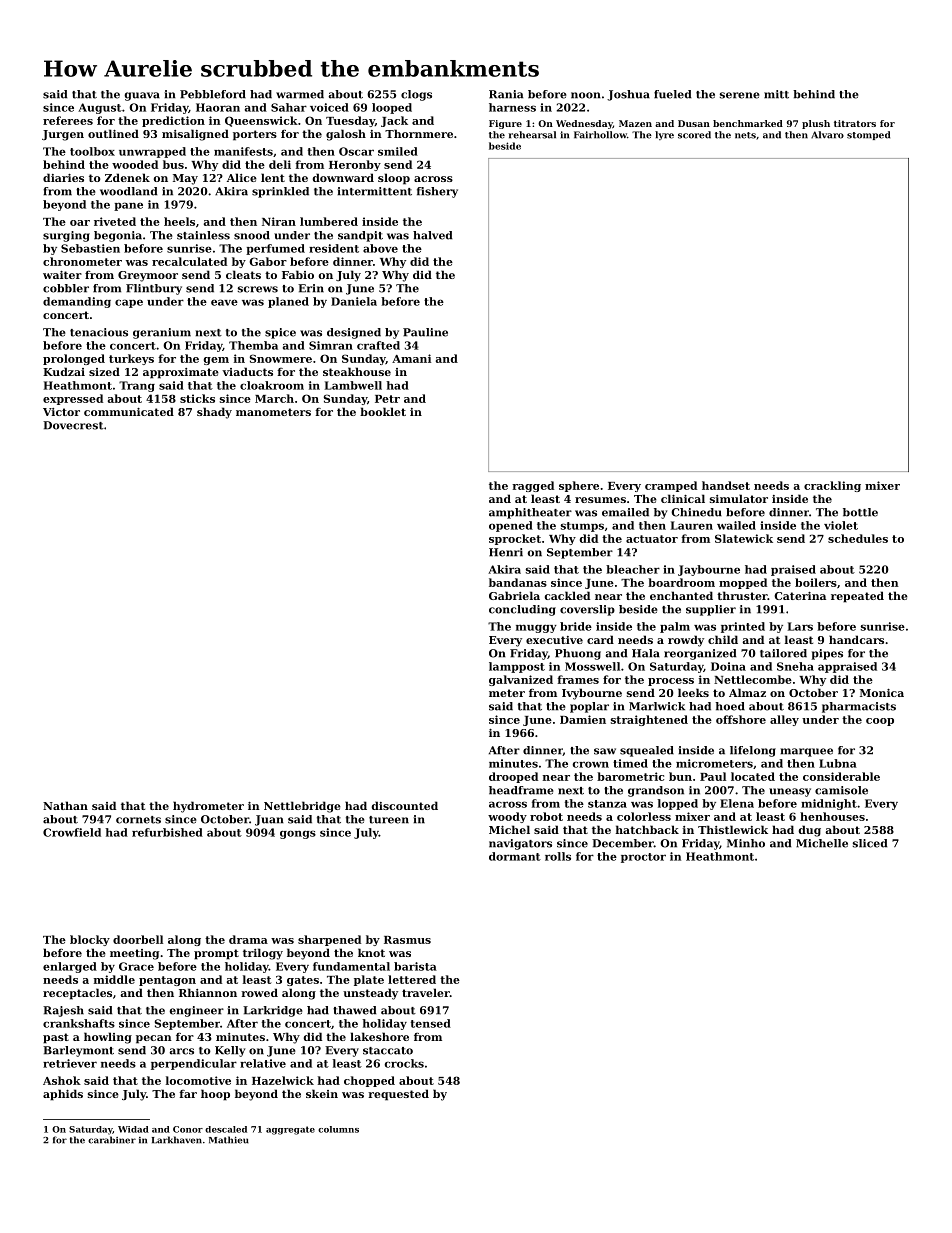 This document has height=1233, width=952. Describe the element at coordinates (411, 358) in the document. I see `Amani` at that location.
